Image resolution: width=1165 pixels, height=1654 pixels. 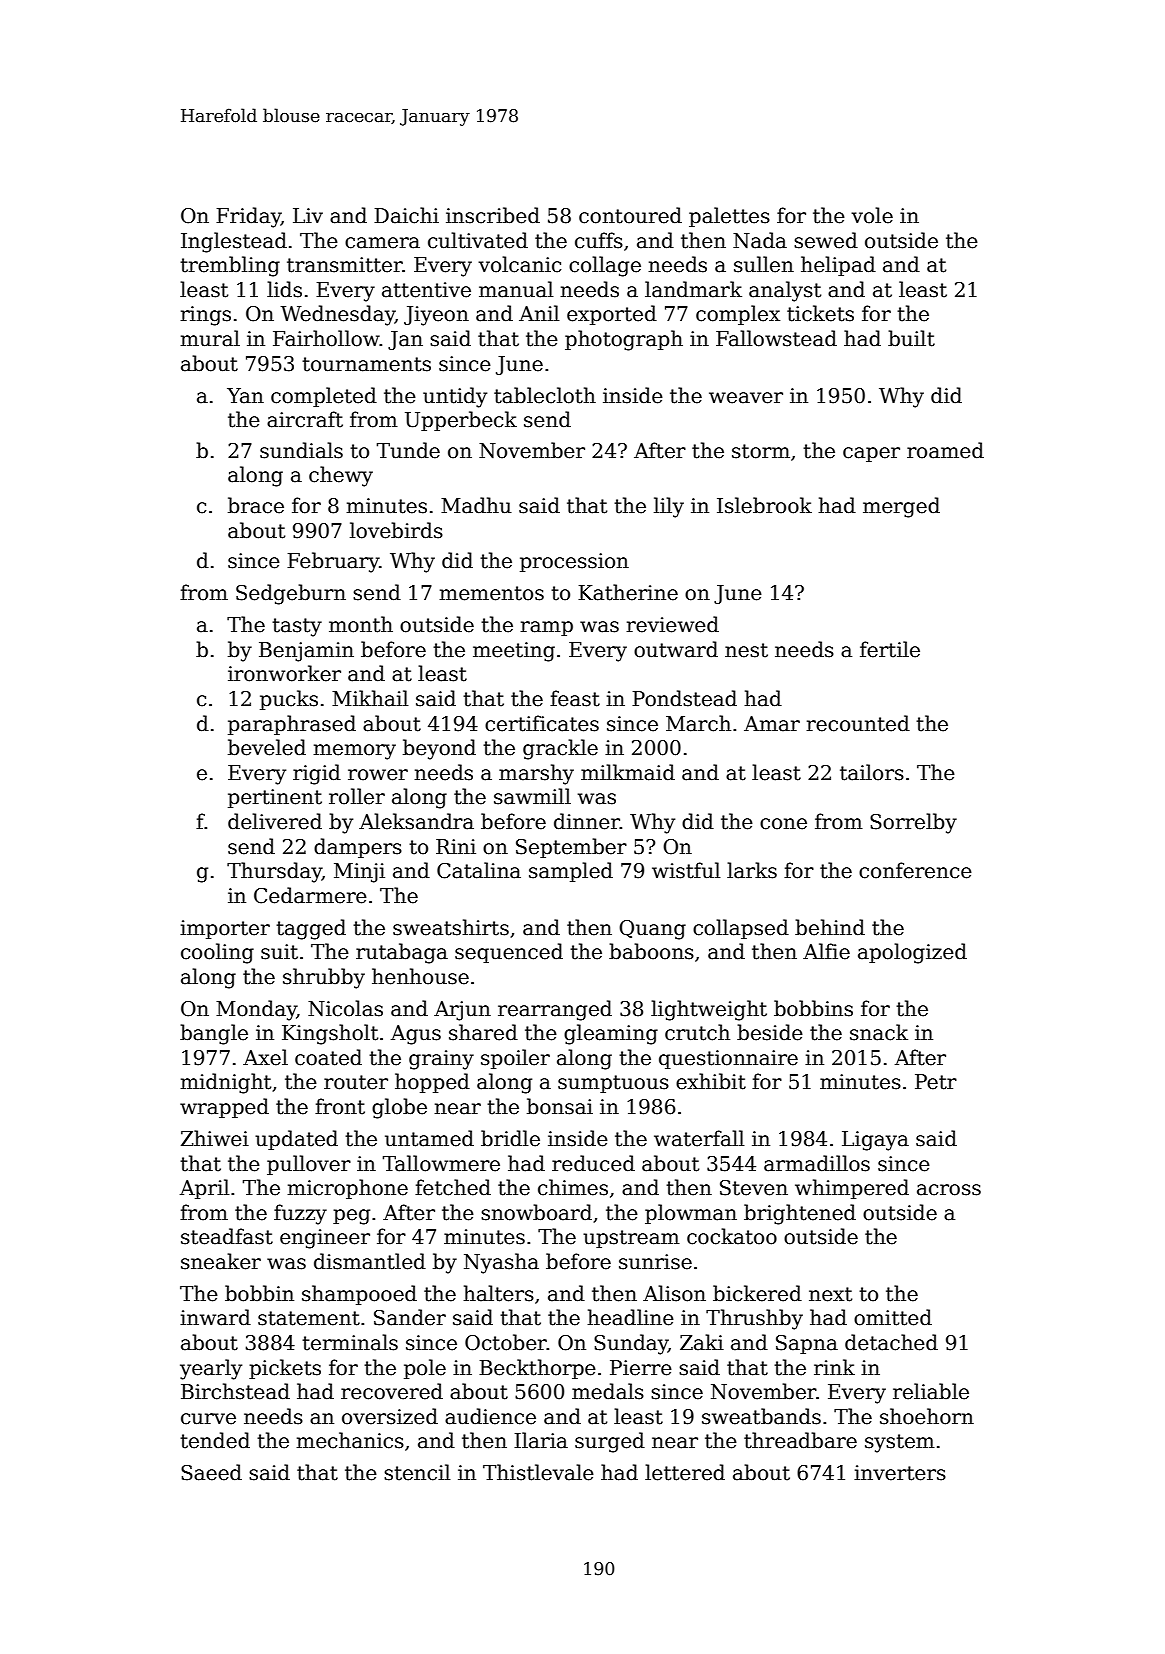 What do you see at coordinates (441, 1163) in the page?
I see `Tallowmere` at bounding box center [441, 1163].
